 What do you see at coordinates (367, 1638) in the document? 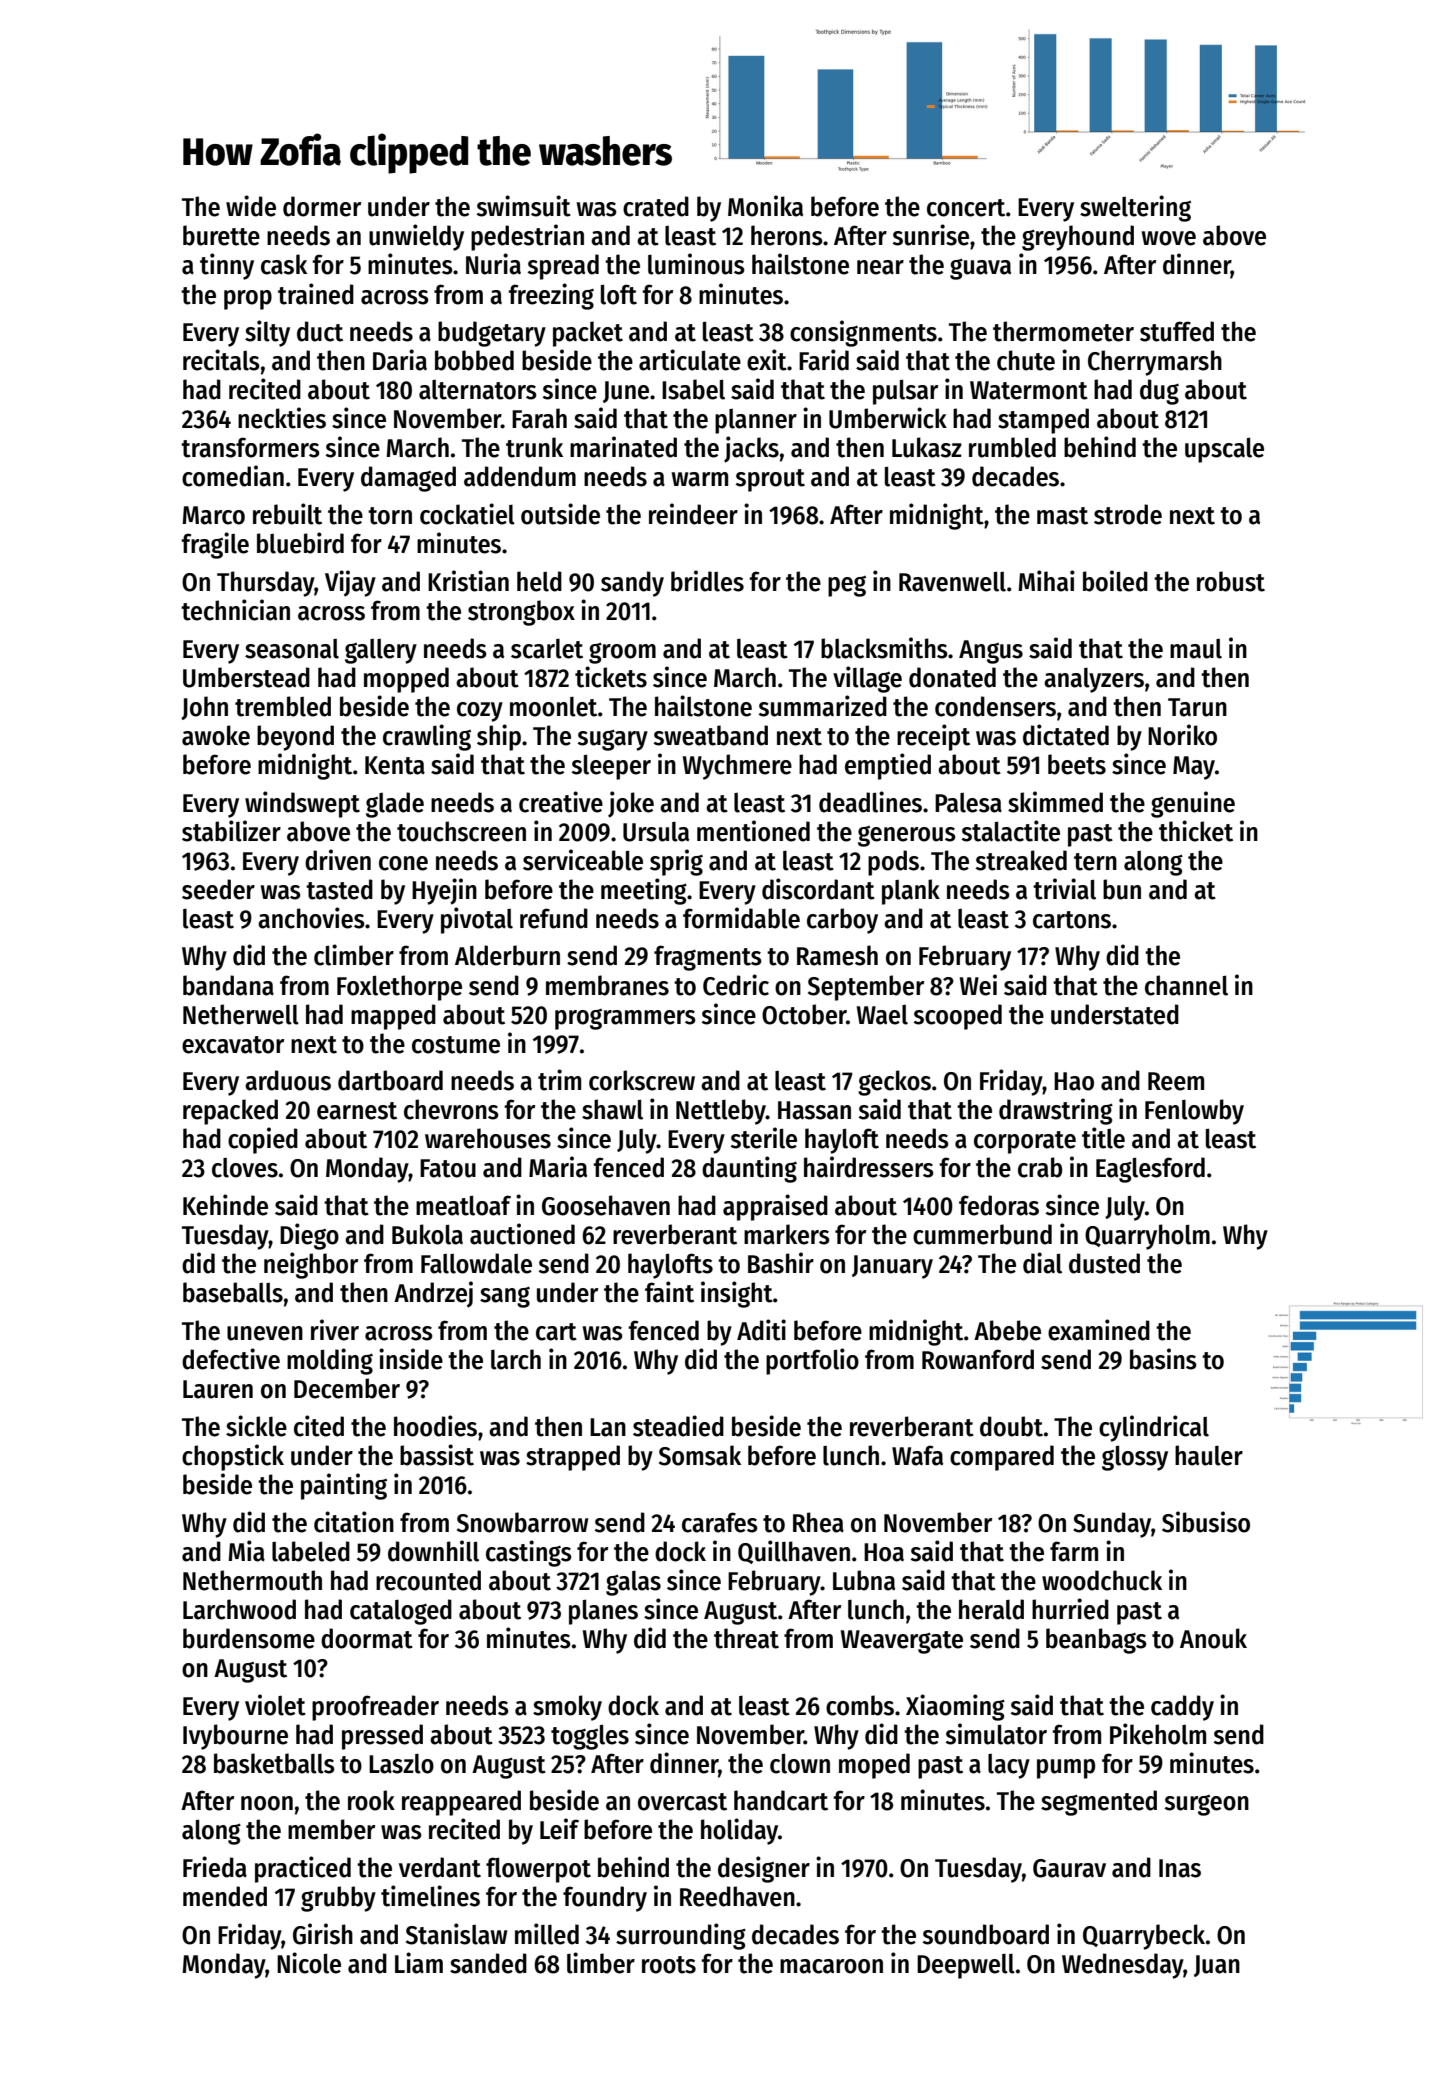
I see `doormat` at bounding box center [367, 1638].
